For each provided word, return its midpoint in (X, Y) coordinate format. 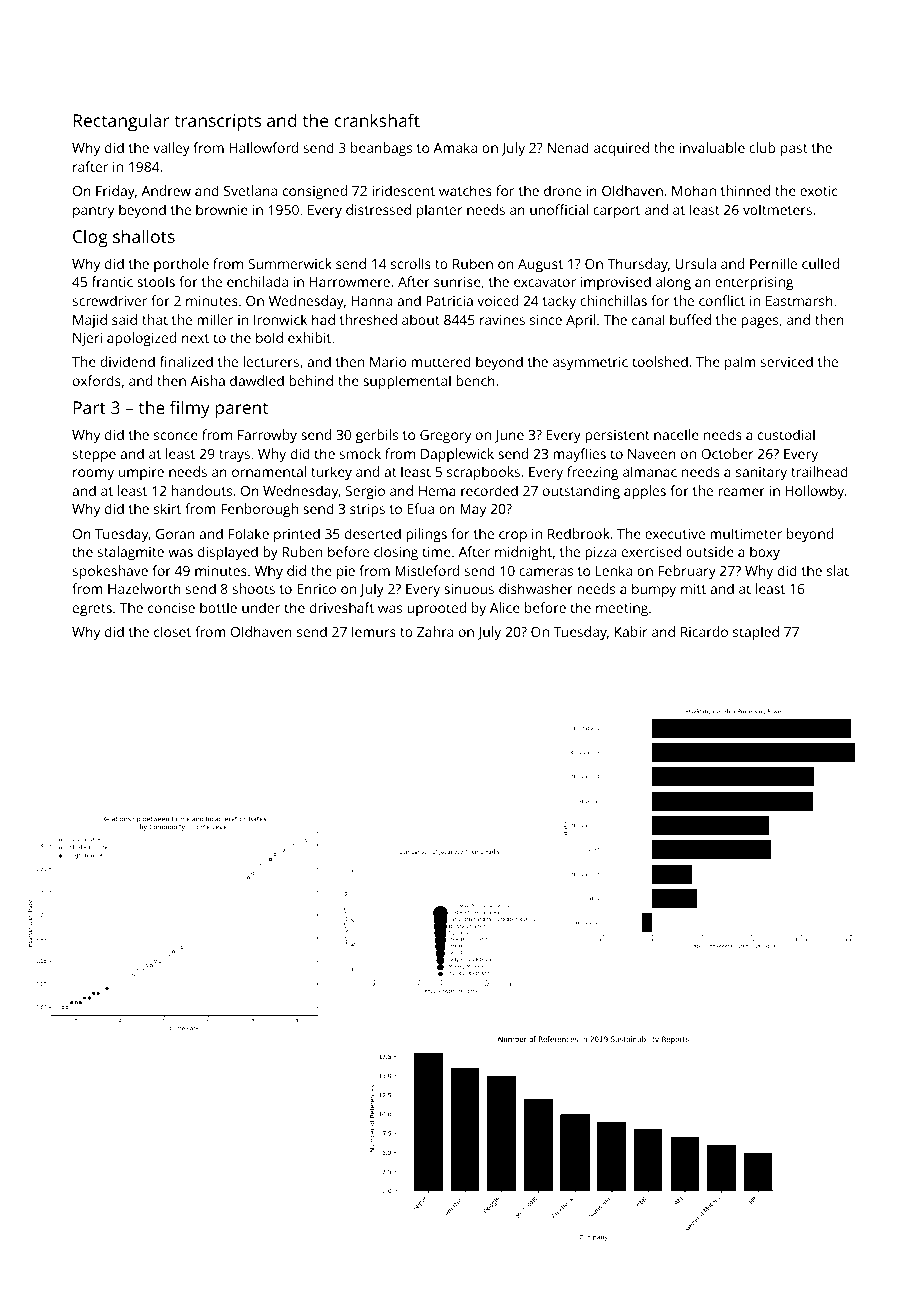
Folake (249, 533)
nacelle (676, 434)
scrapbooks (483, 473)
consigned (315, 192)
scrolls (411, 263)
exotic (819, 191)
